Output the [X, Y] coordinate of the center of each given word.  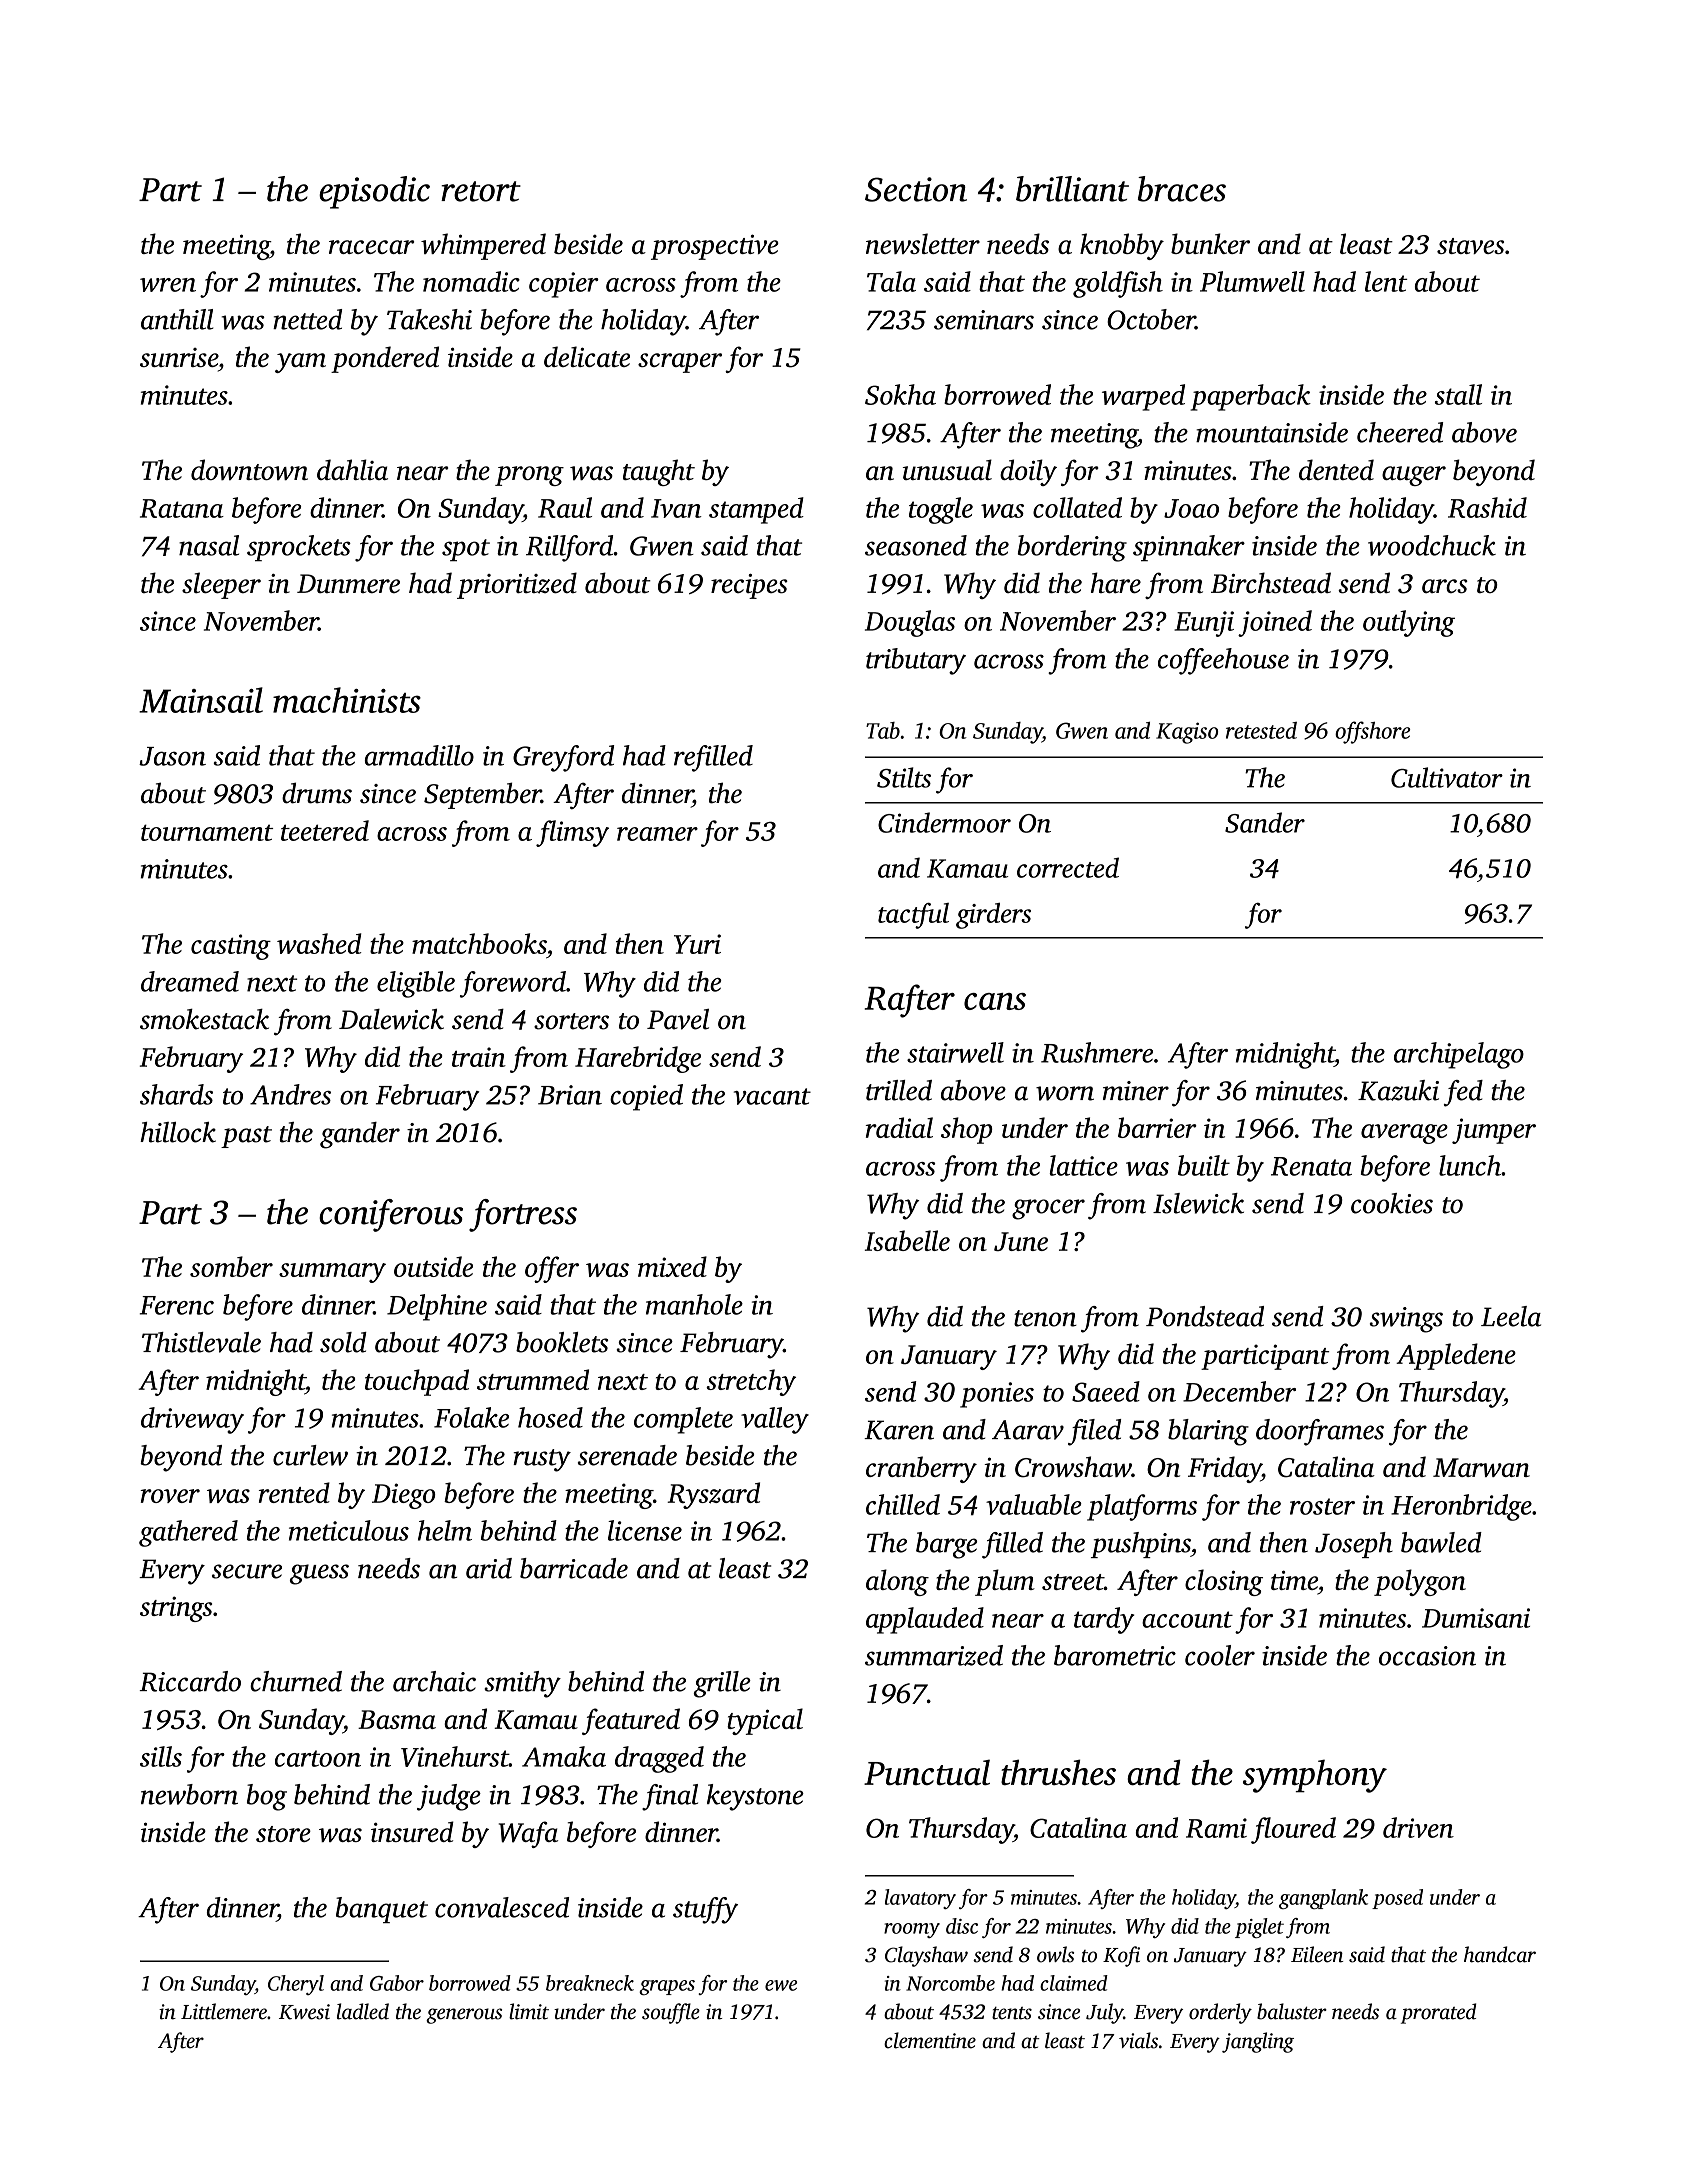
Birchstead [1271, 583]
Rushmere [1097, 1052]
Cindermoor [944, 822]
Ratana [182, 508]
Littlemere [224, 2011]
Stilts [904, 777]
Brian [570, 1095]
